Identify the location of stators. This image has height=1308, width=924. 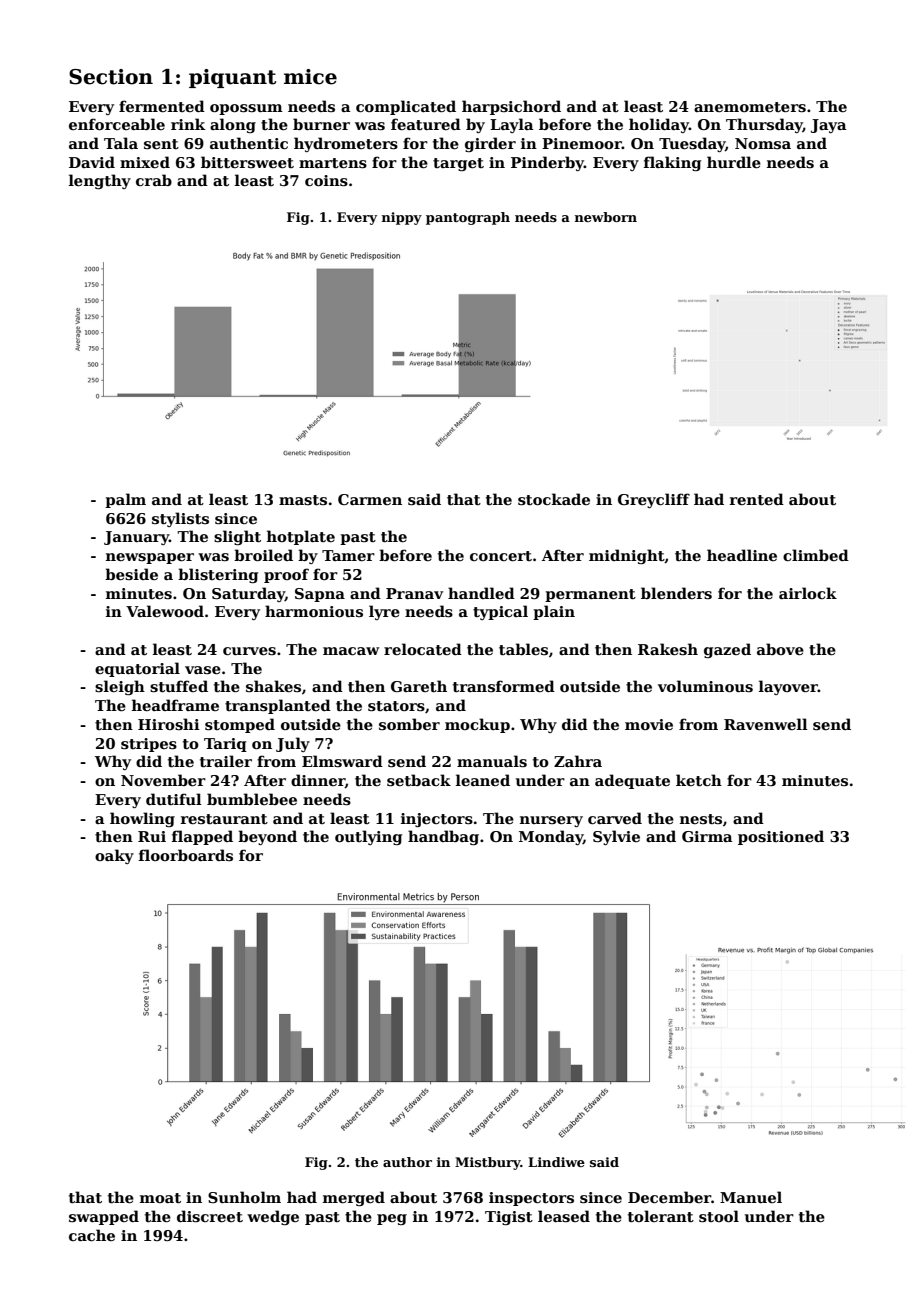
(396, 706).
